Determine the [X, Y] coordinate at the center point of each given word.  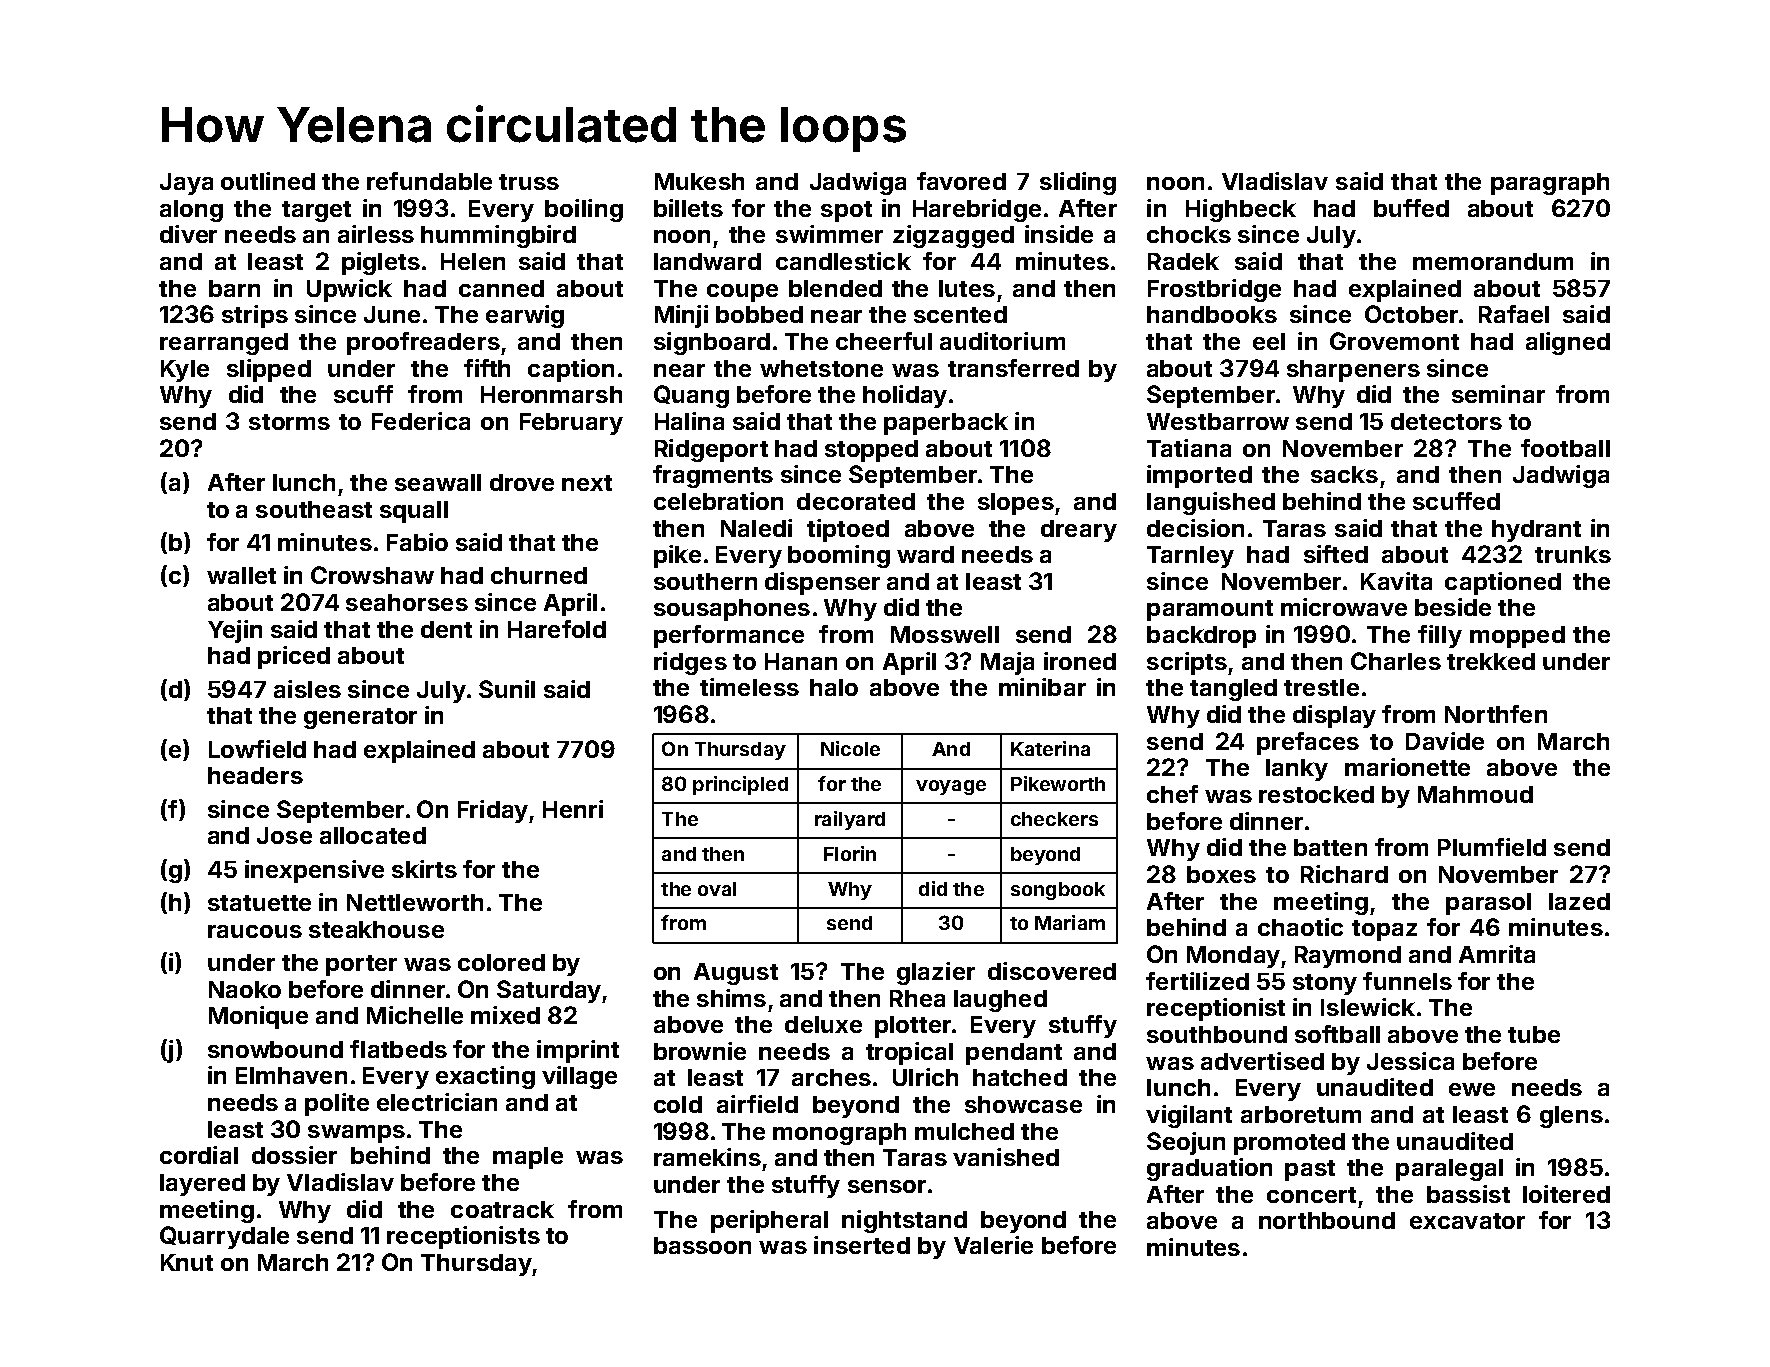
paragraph [1550, 184]
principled [740, 785]
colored [501, 962]
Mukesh [699, 181]
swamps [356, 1134]
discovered [1052, 971]
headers [255, 775]
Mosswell [945, 634]
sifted [1336, 554]
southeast [314, 509]
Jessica [1410, 1061]
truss [529, 182]
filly [1440, 636]
